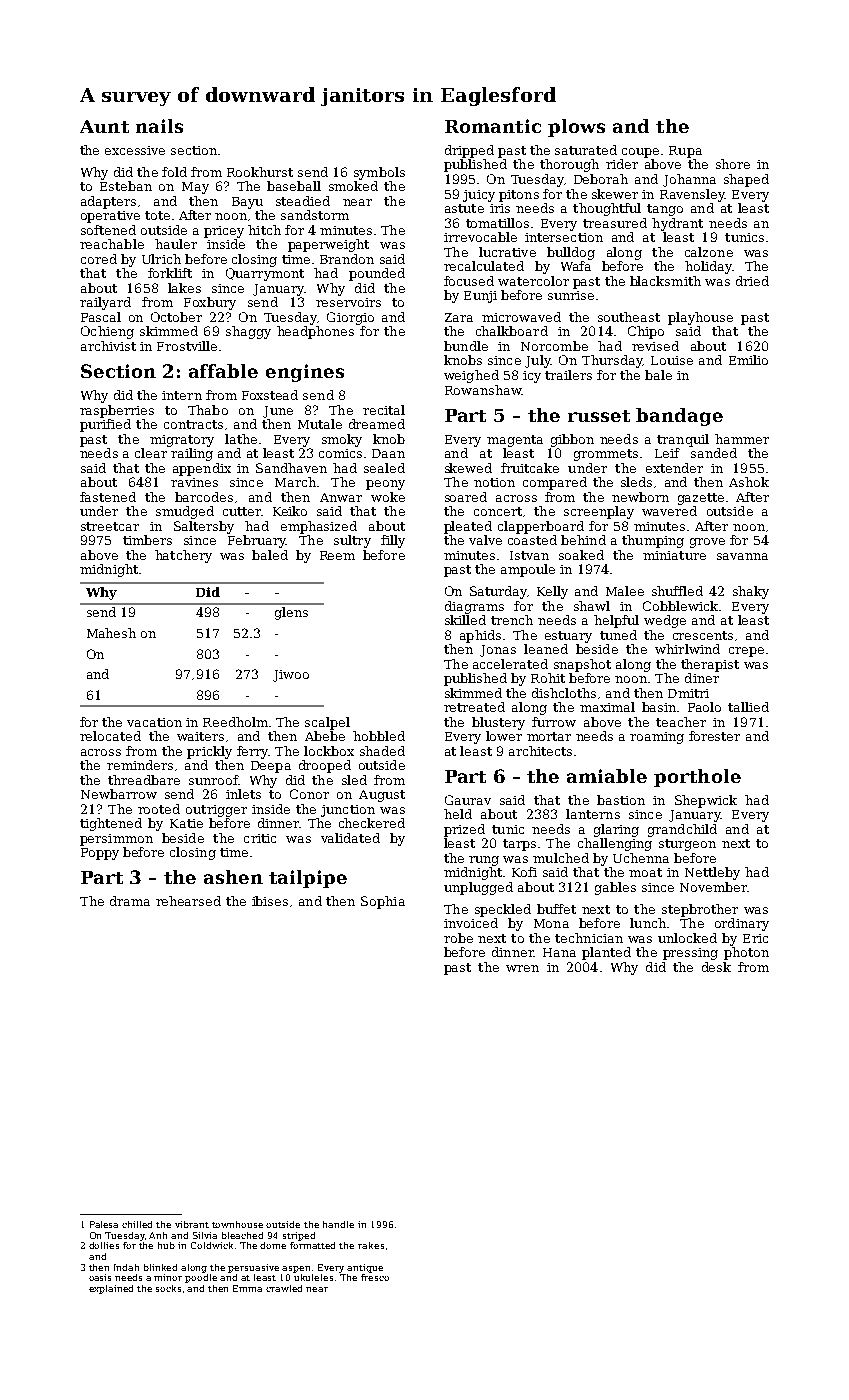 The width and height of the screenshot is (849, 1400). I want to click on ampoule, so click(528, 570).
